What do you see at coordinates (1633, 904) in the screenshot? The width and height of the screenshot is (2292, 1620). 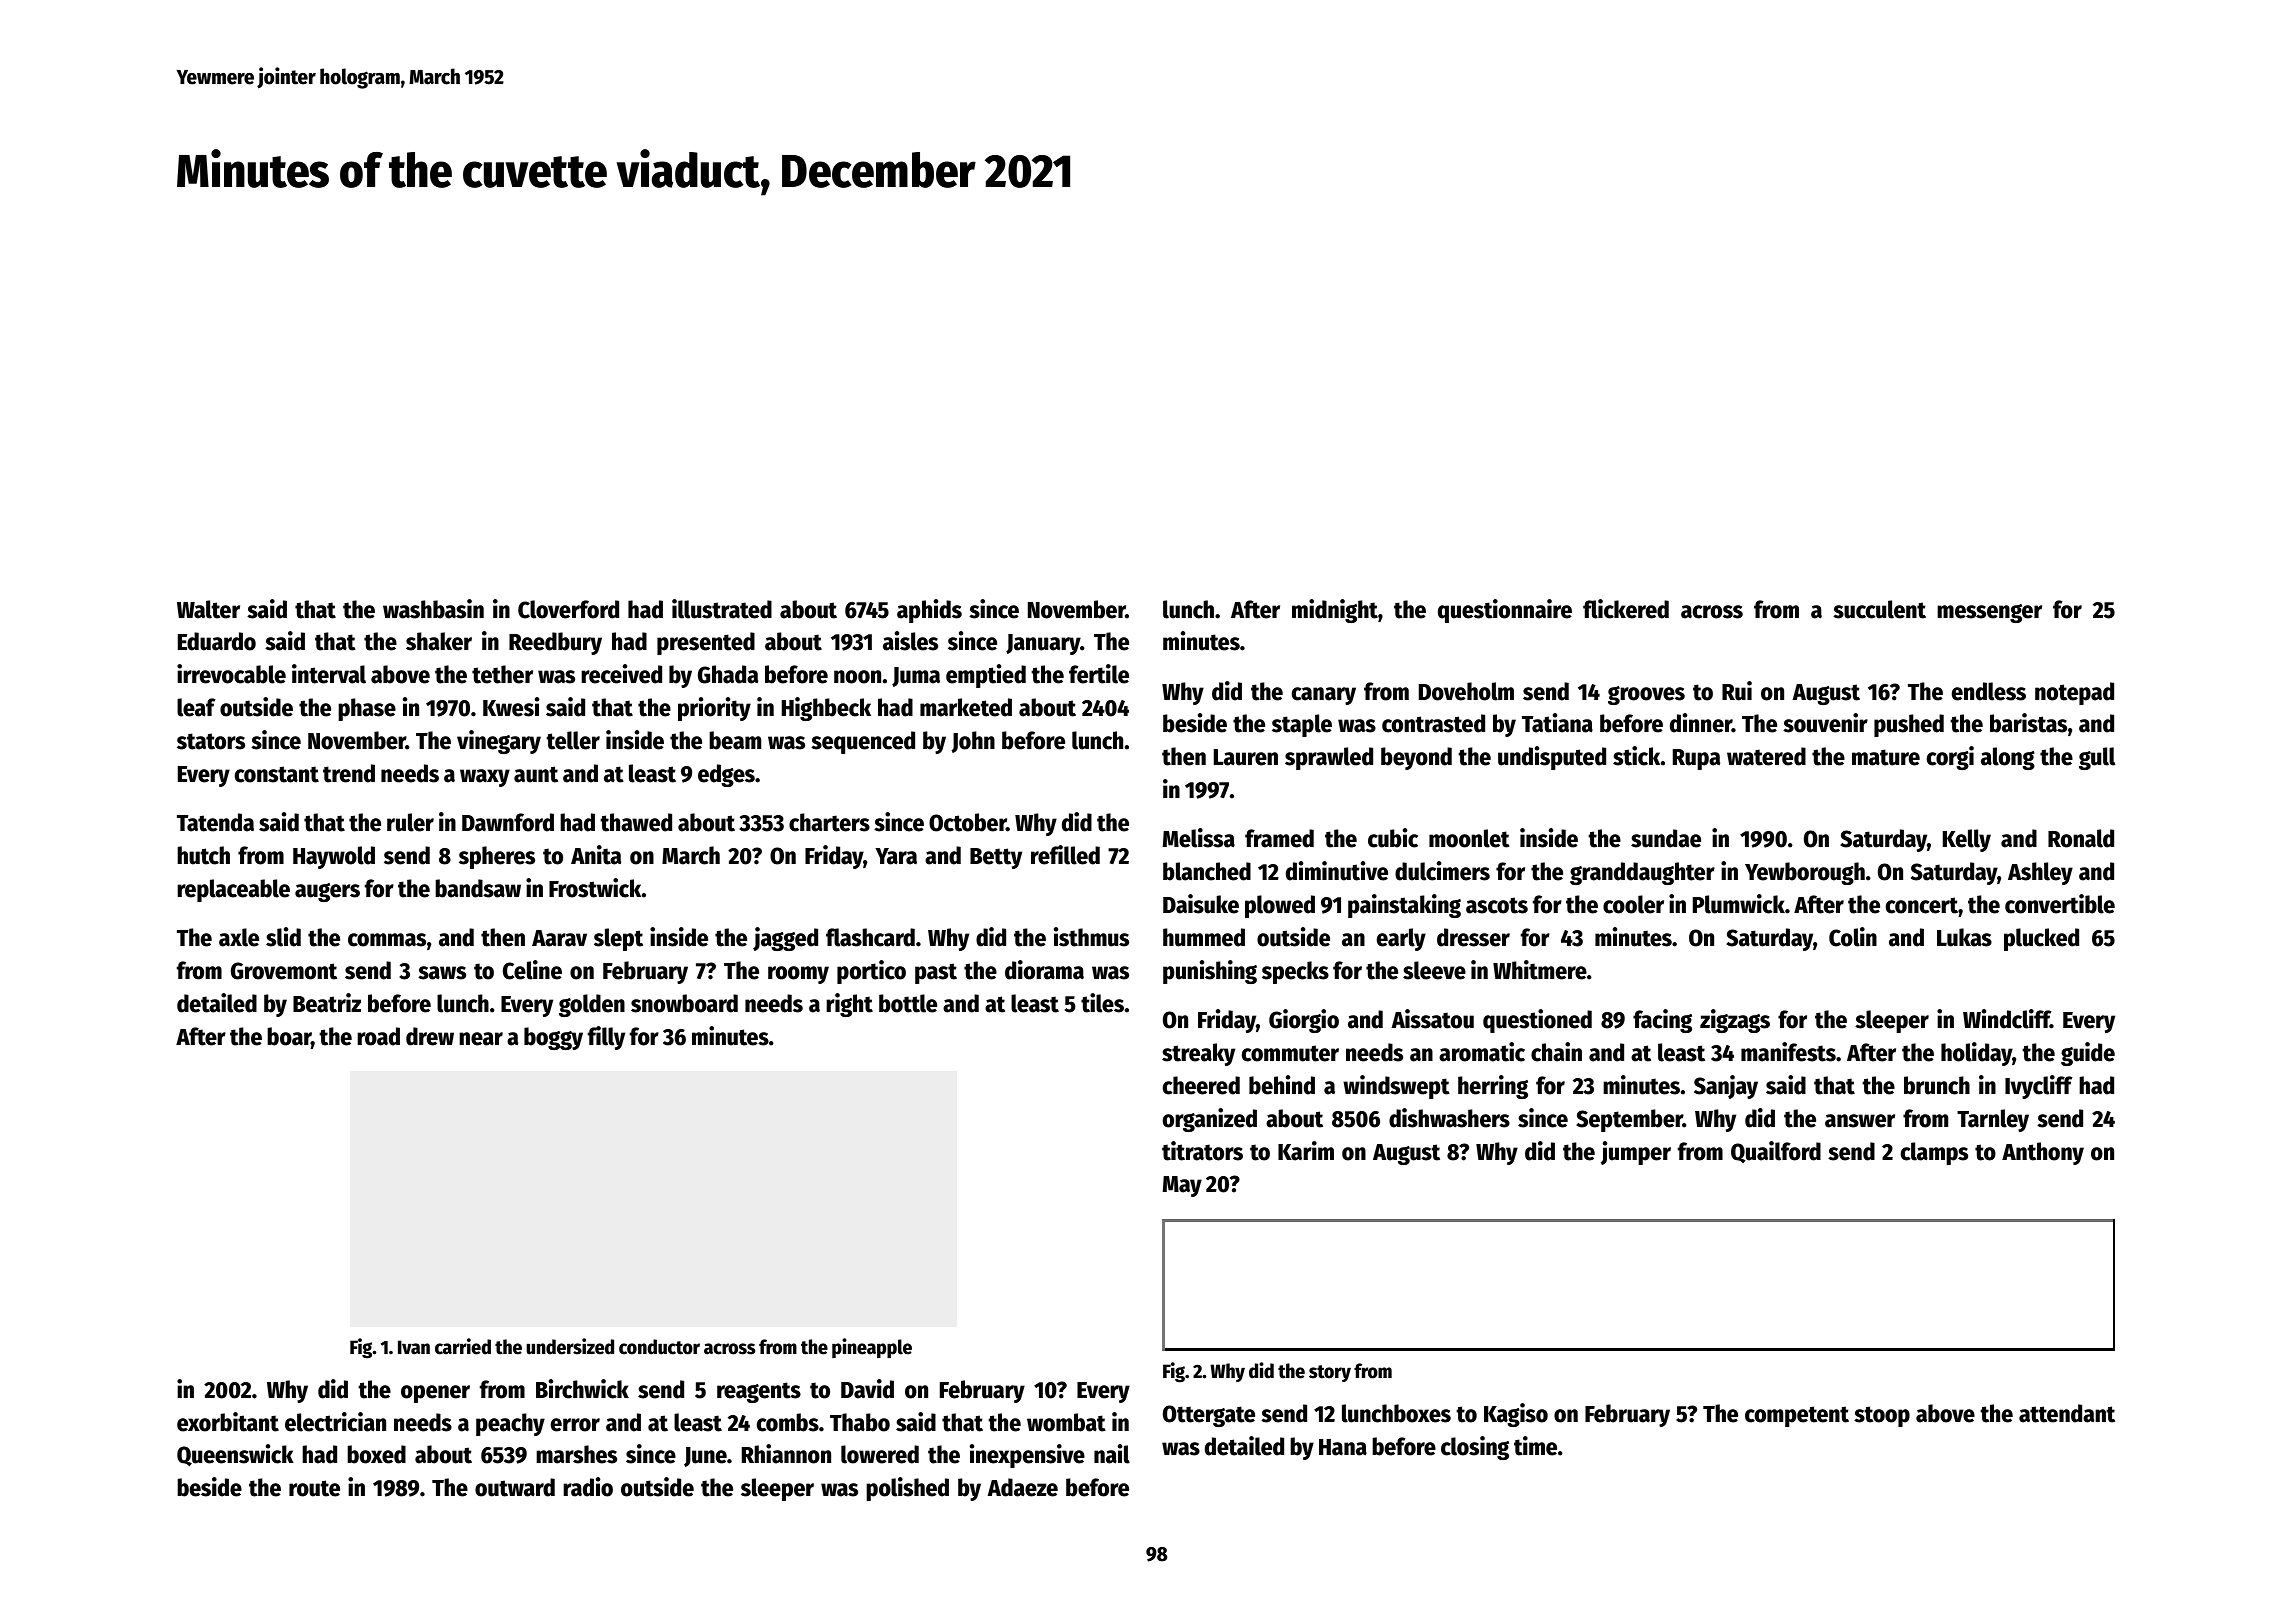 I see `cooler` at bounding box center [1633, 904].
